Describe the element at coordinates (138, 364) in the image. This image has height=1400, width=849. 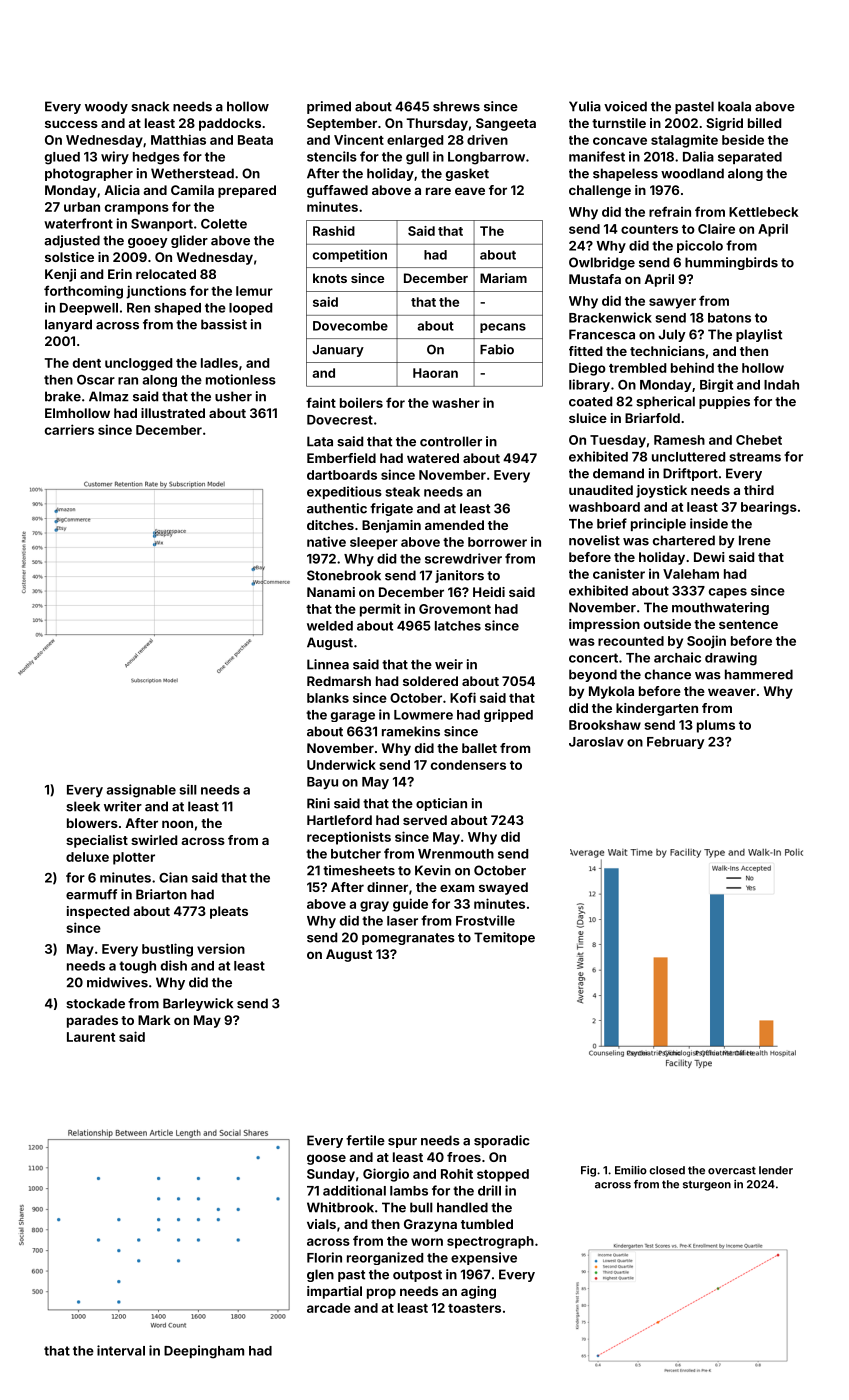
I see `unclogged` at that location.
